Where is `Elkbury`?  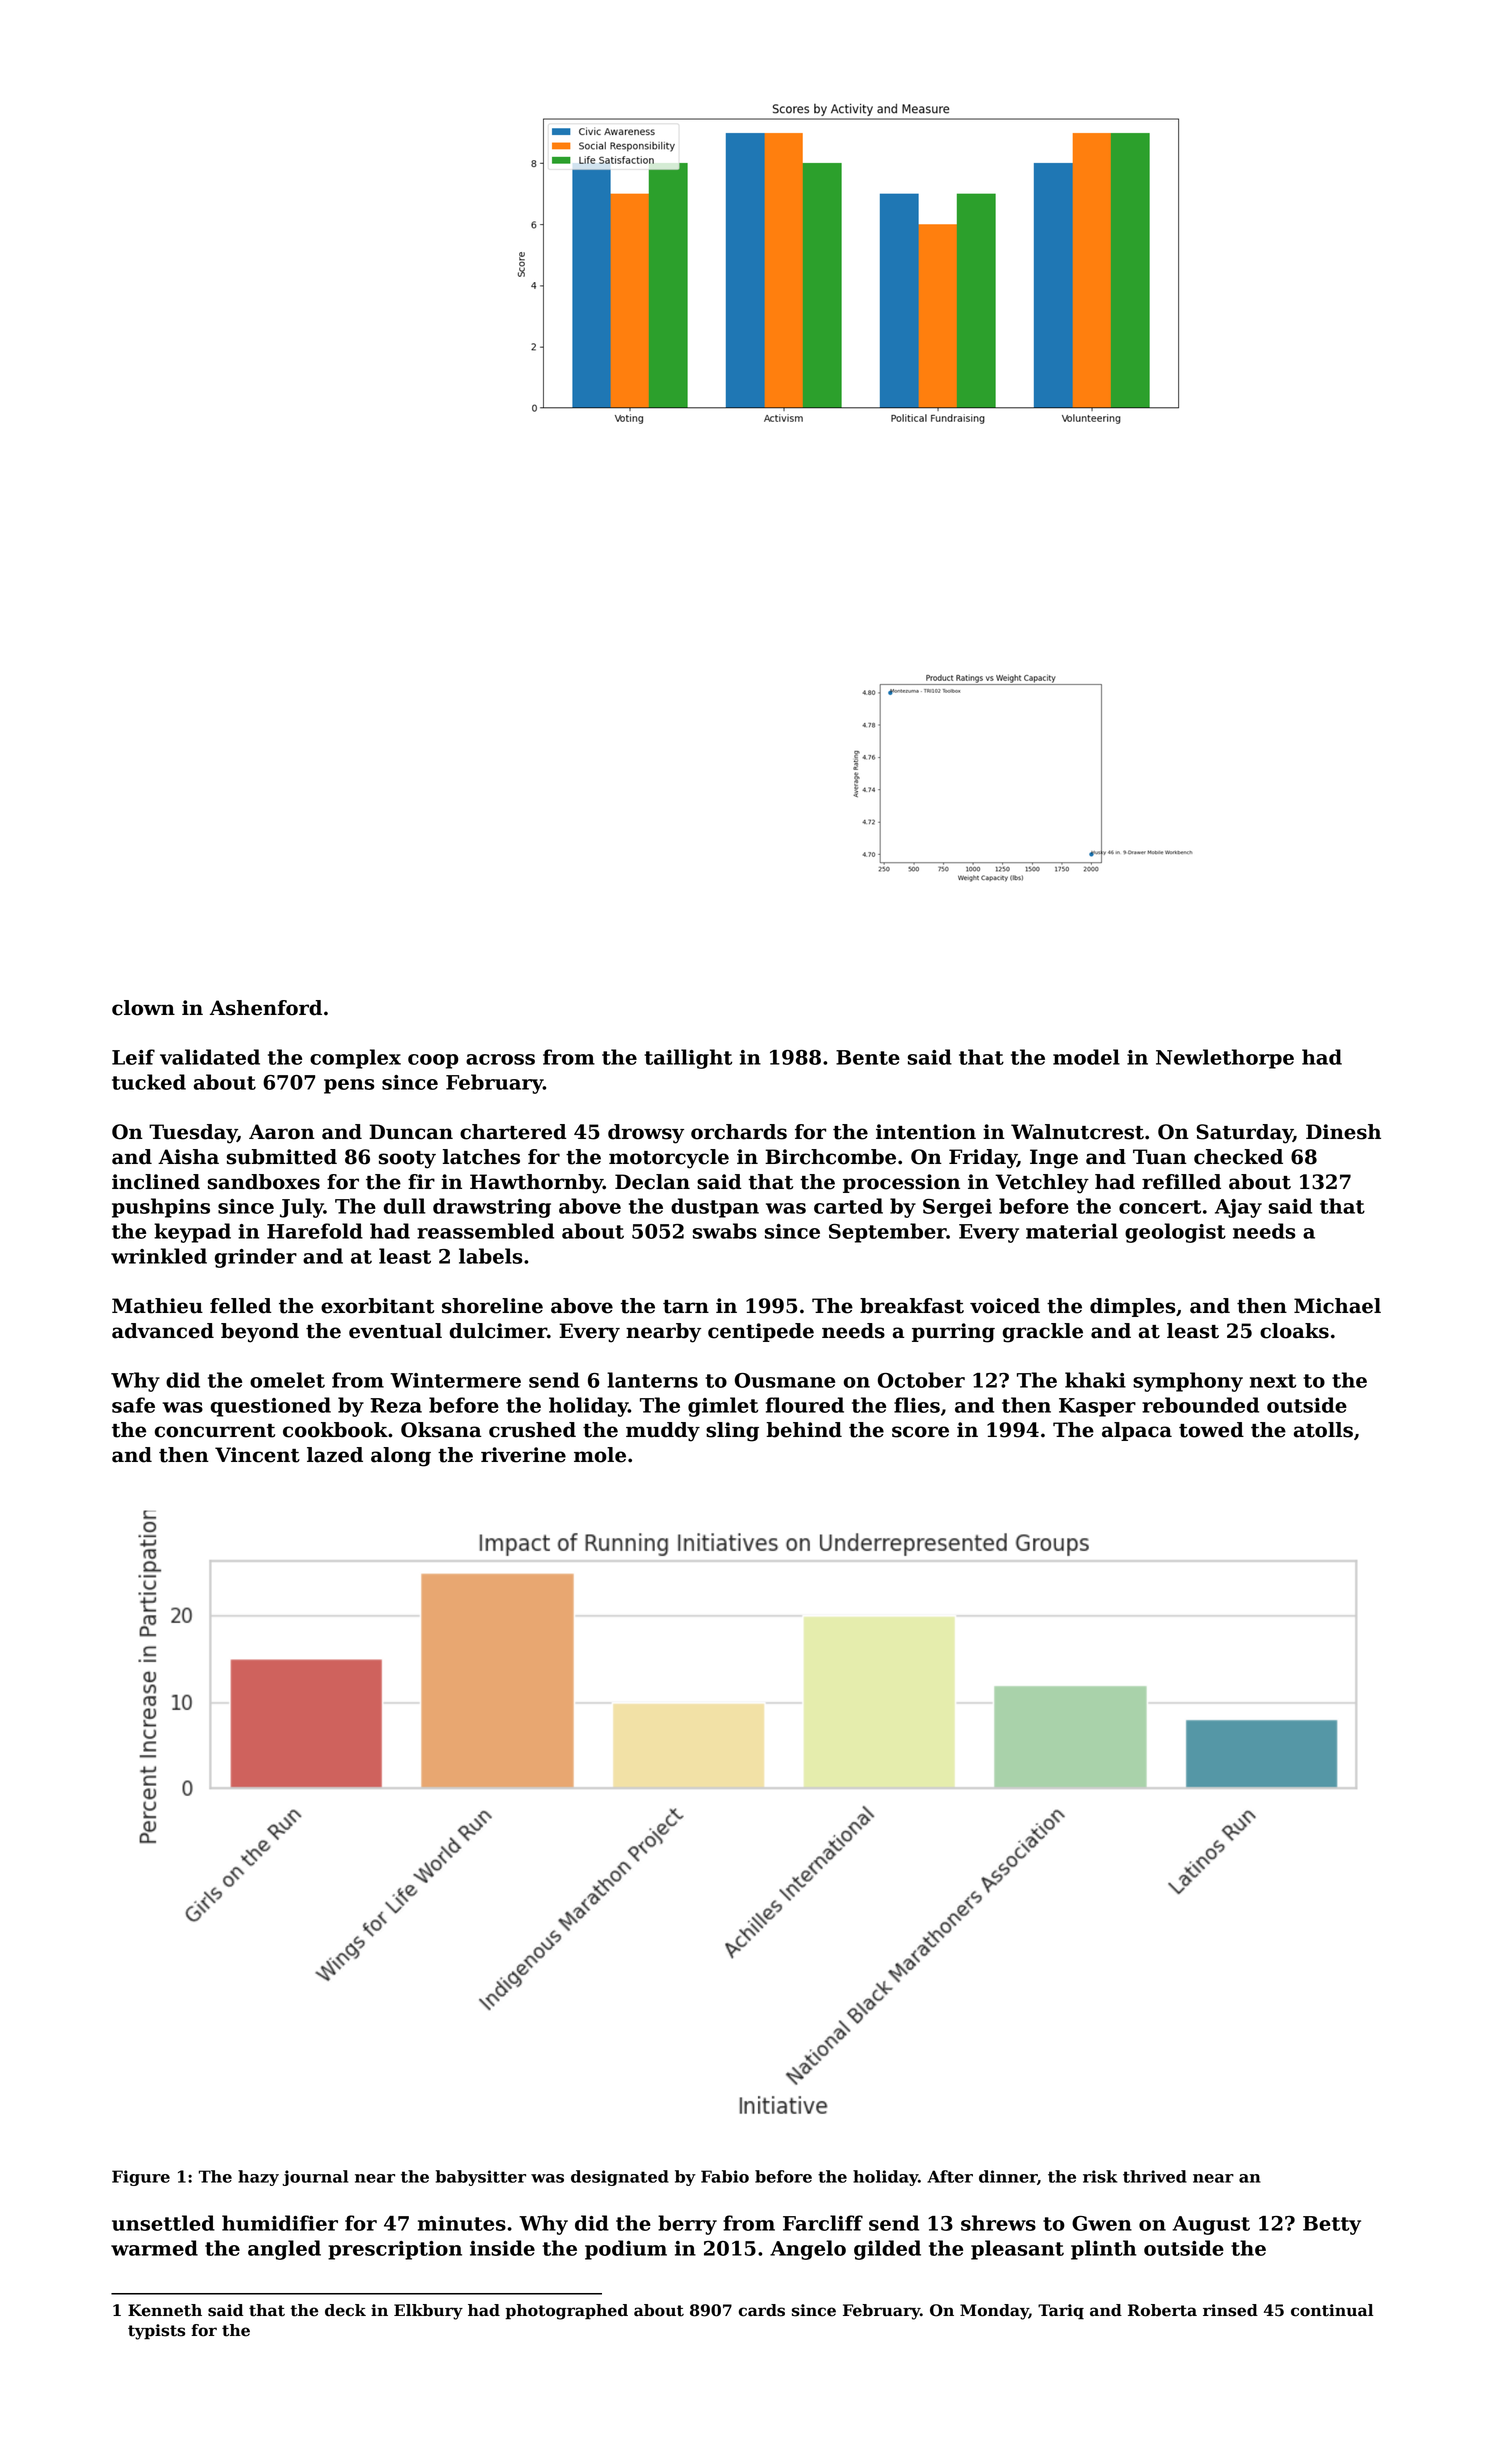 Elkbury is located at coordinates (428, 2312).
